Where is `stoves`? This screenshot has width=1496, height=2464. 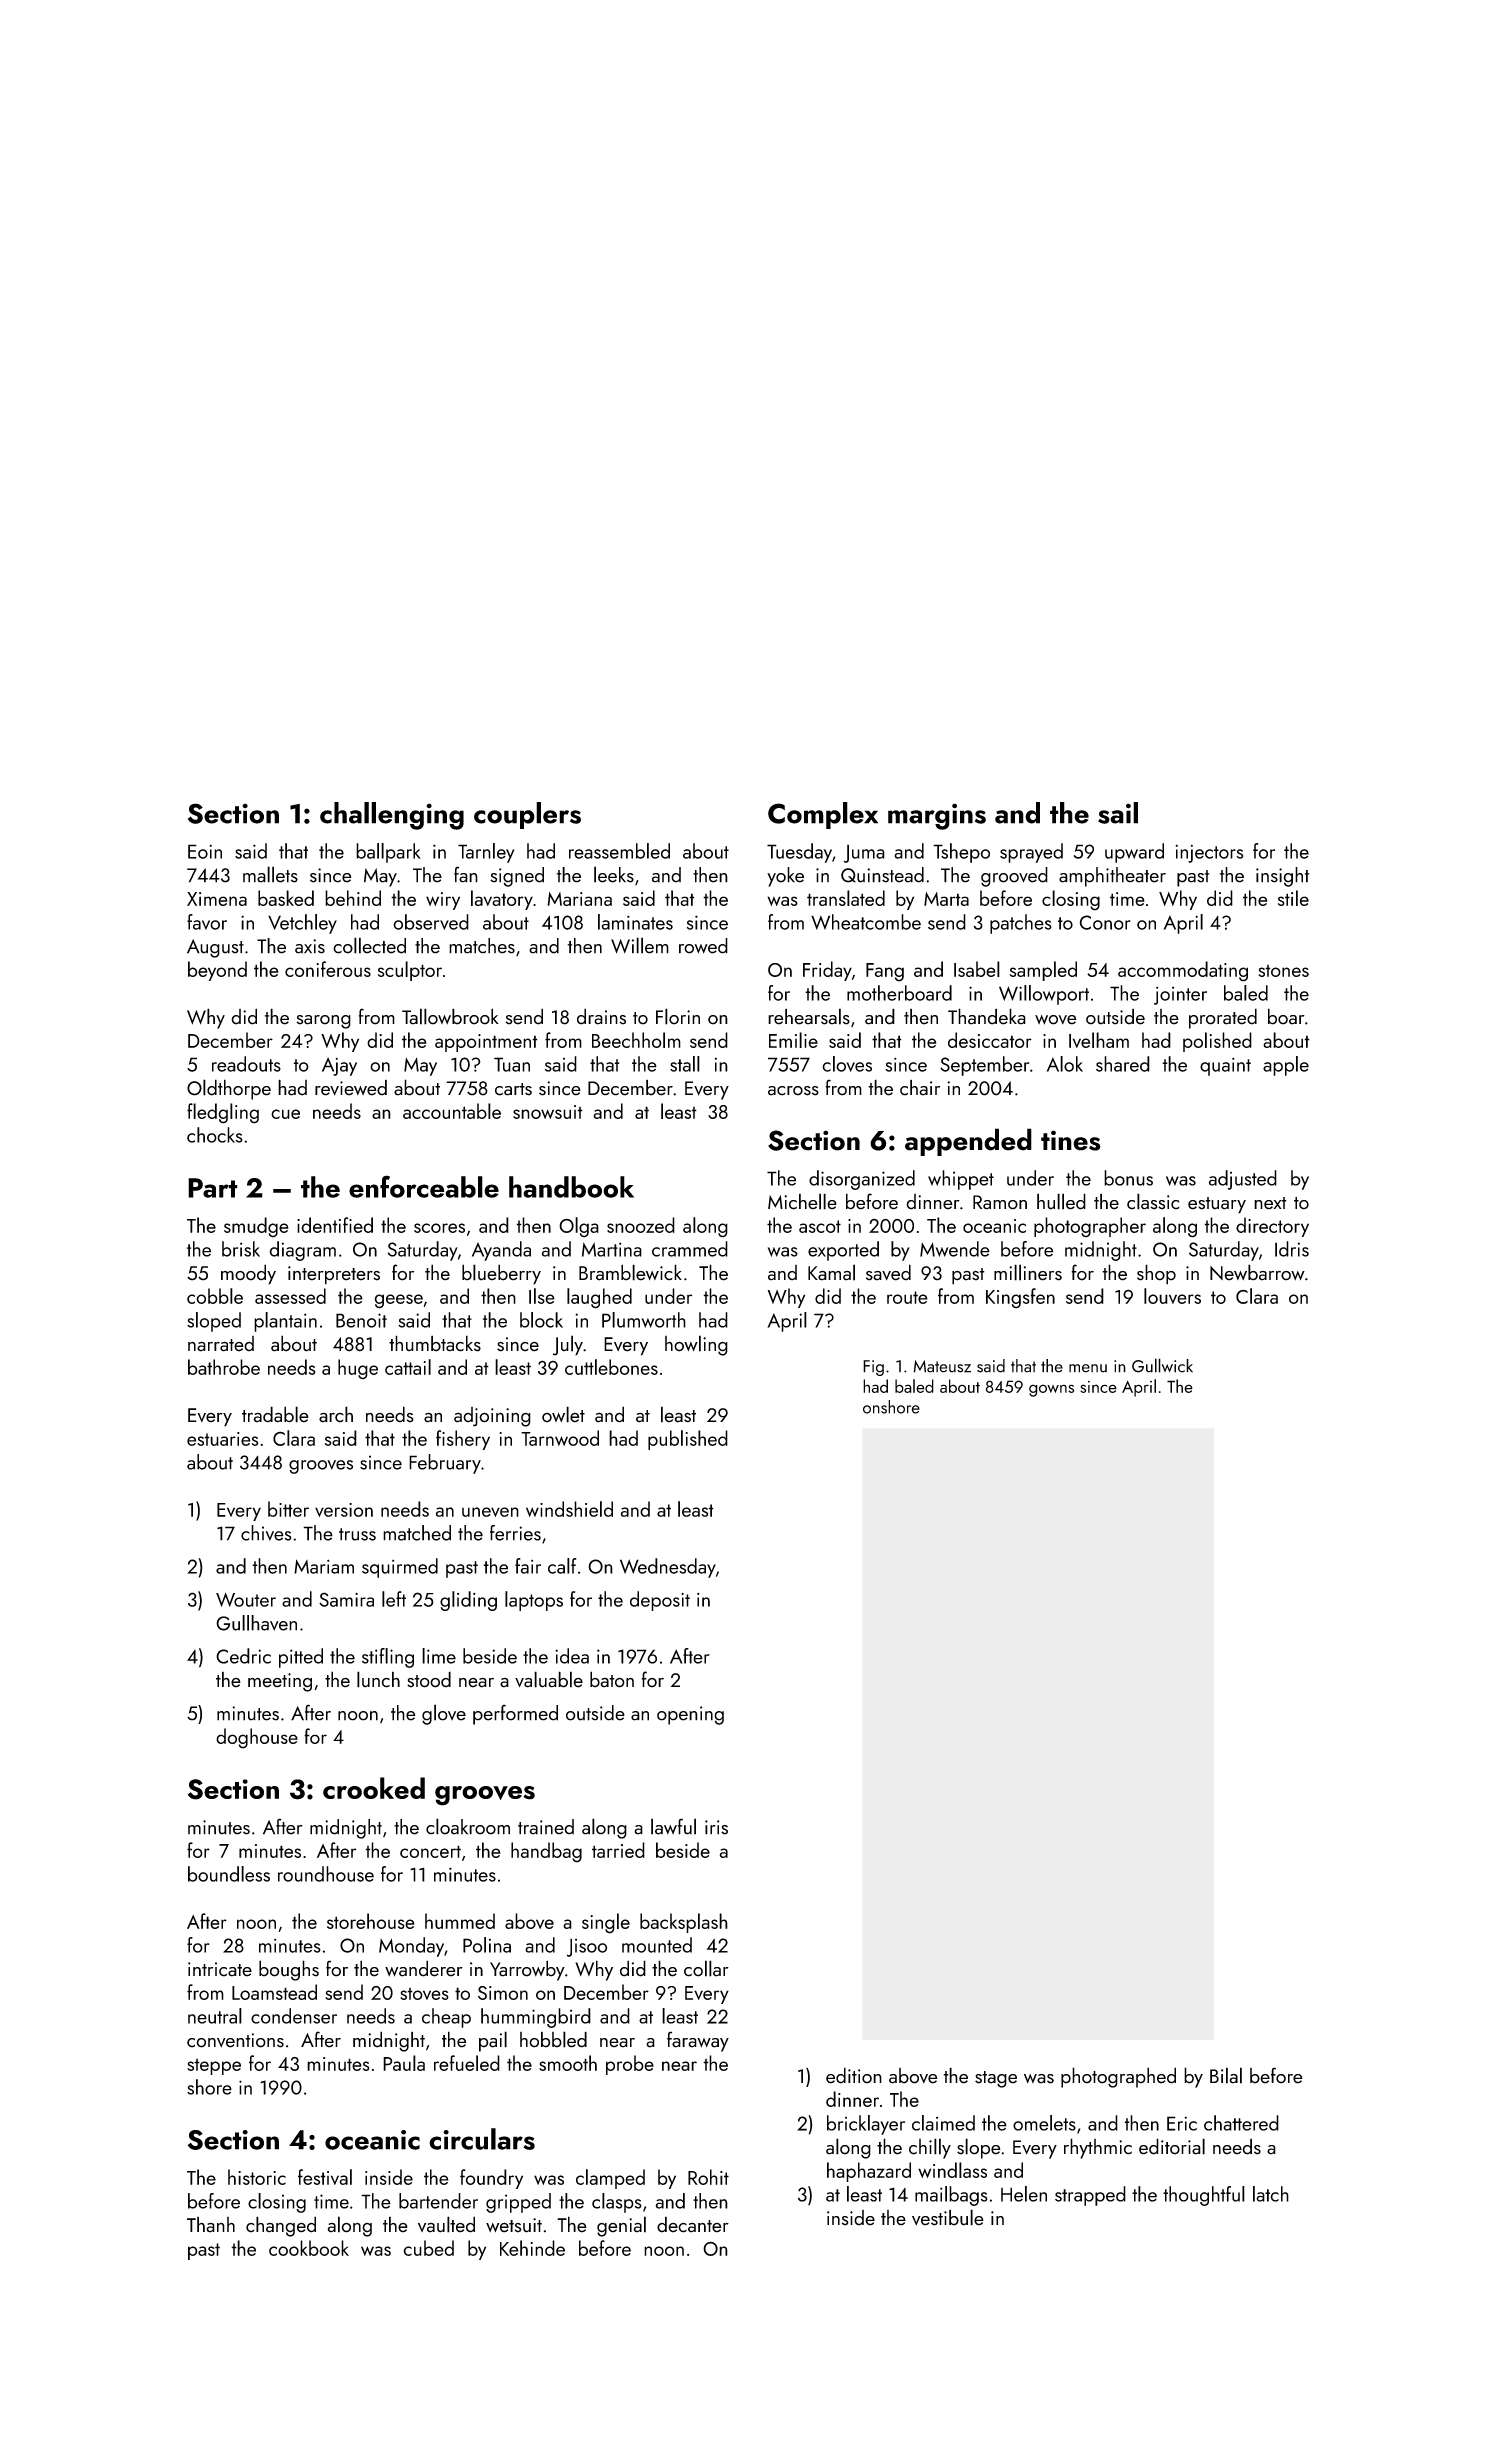
stoves is located at coordinates (424, 1994).
